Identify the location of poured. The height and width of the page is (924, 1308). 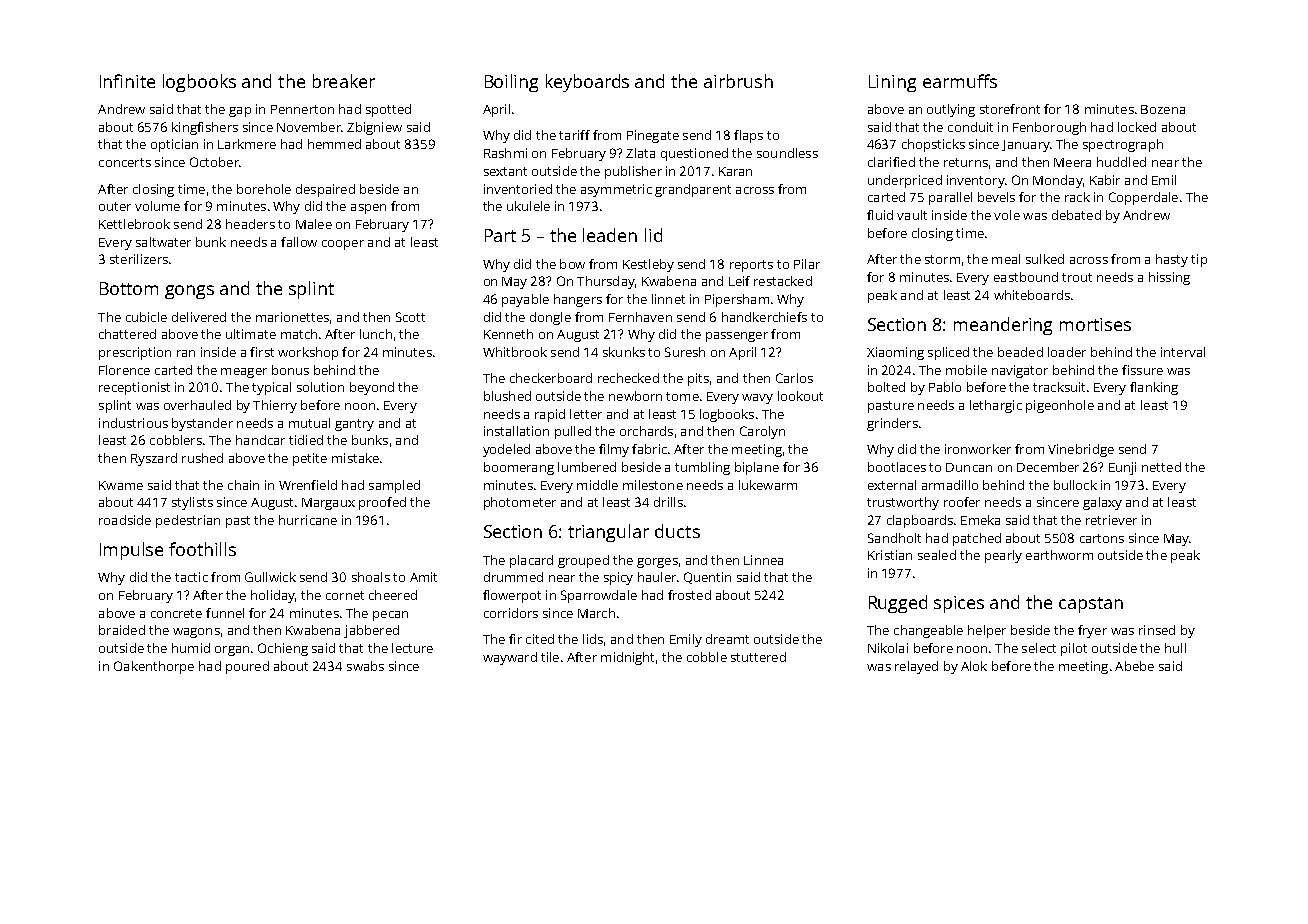
(247, 667).
